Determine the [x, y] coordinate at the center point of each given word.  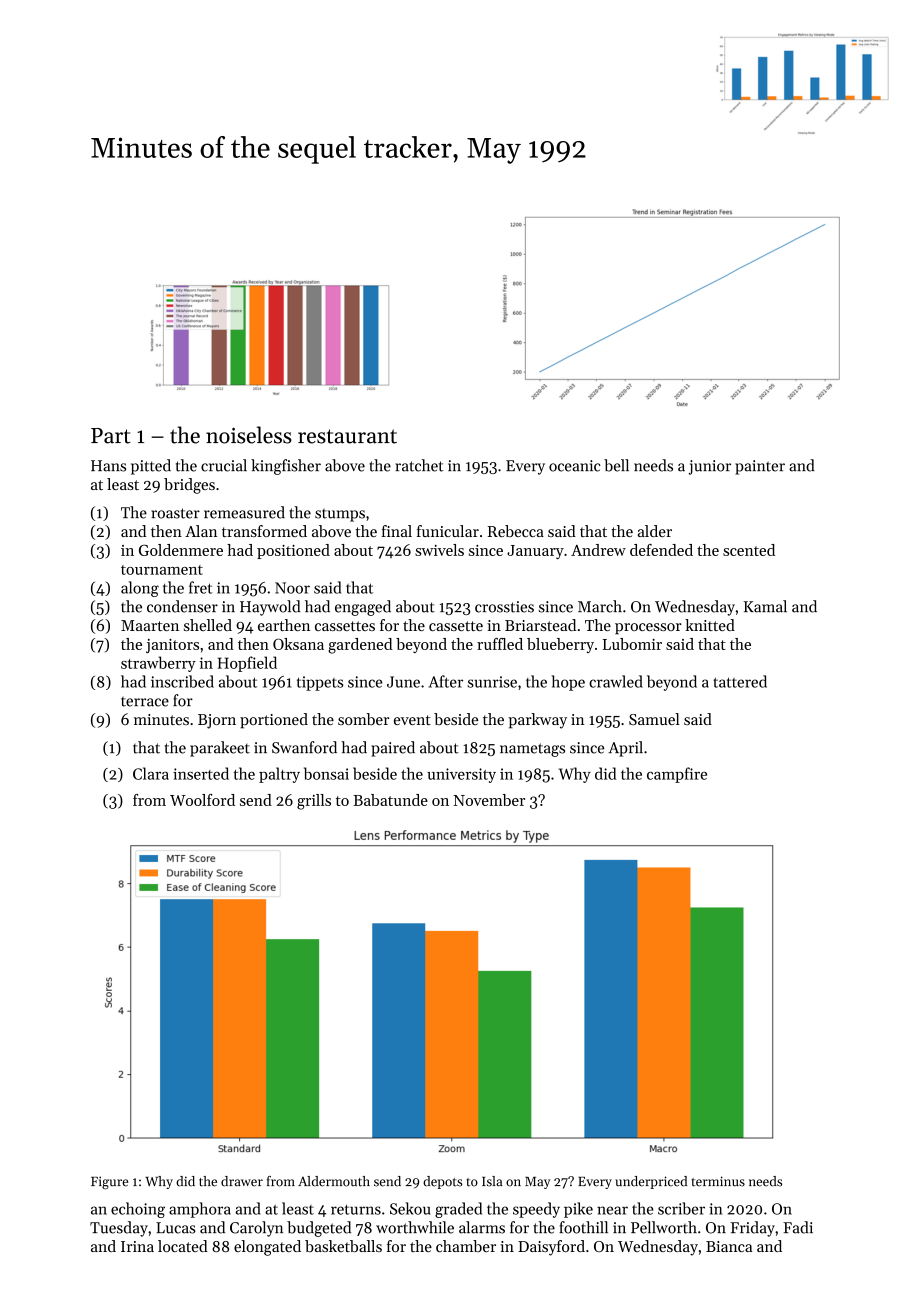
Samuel [654, 719]
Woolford [202, 800]
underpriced [651, 1182]
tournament [162, 570]
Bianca [729, 1246]
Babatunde [390, 800]
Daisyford [551, 1248]
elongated [267, 1248]
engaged [363, 608]
